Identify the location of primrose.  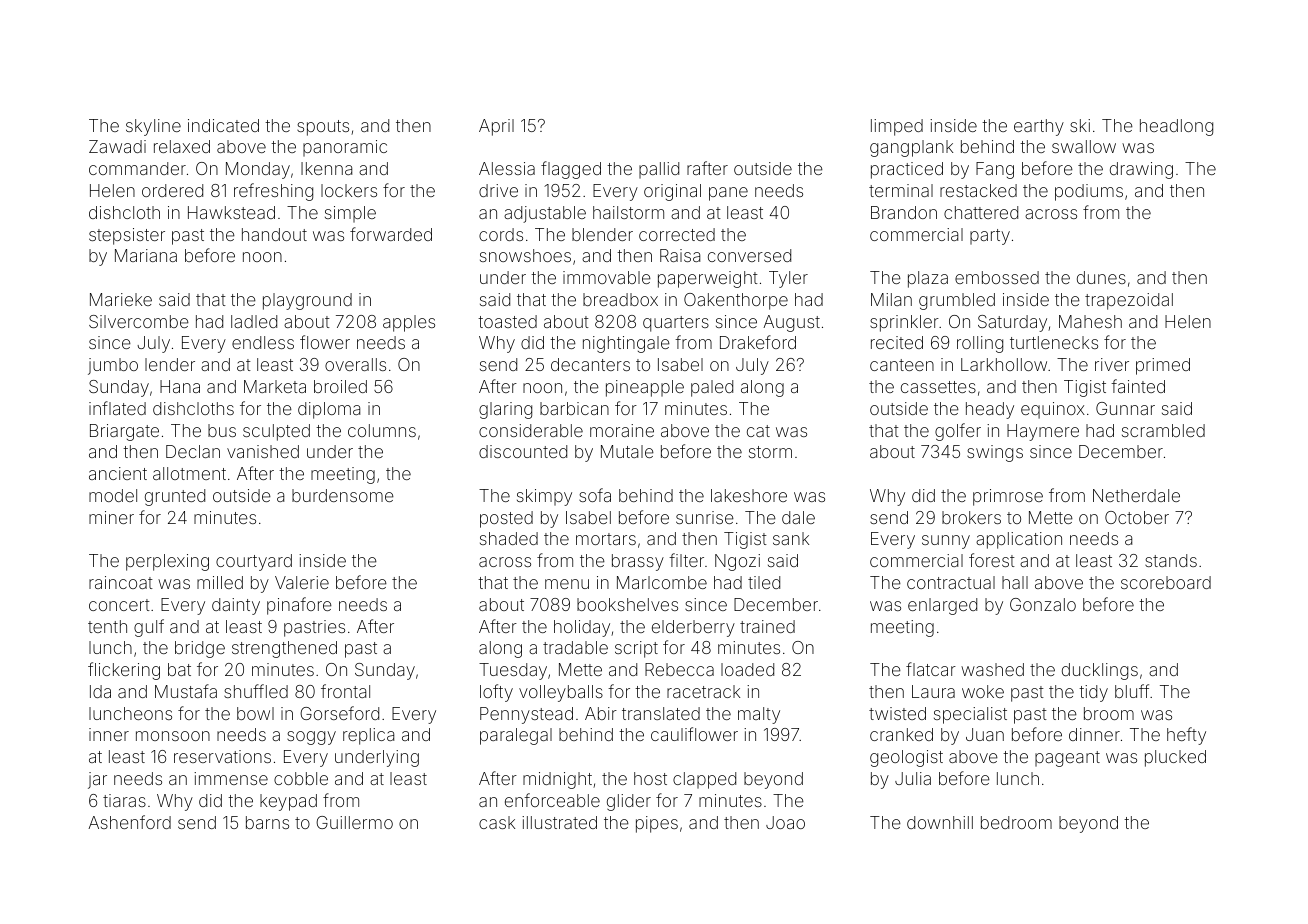
(1008, 497).
